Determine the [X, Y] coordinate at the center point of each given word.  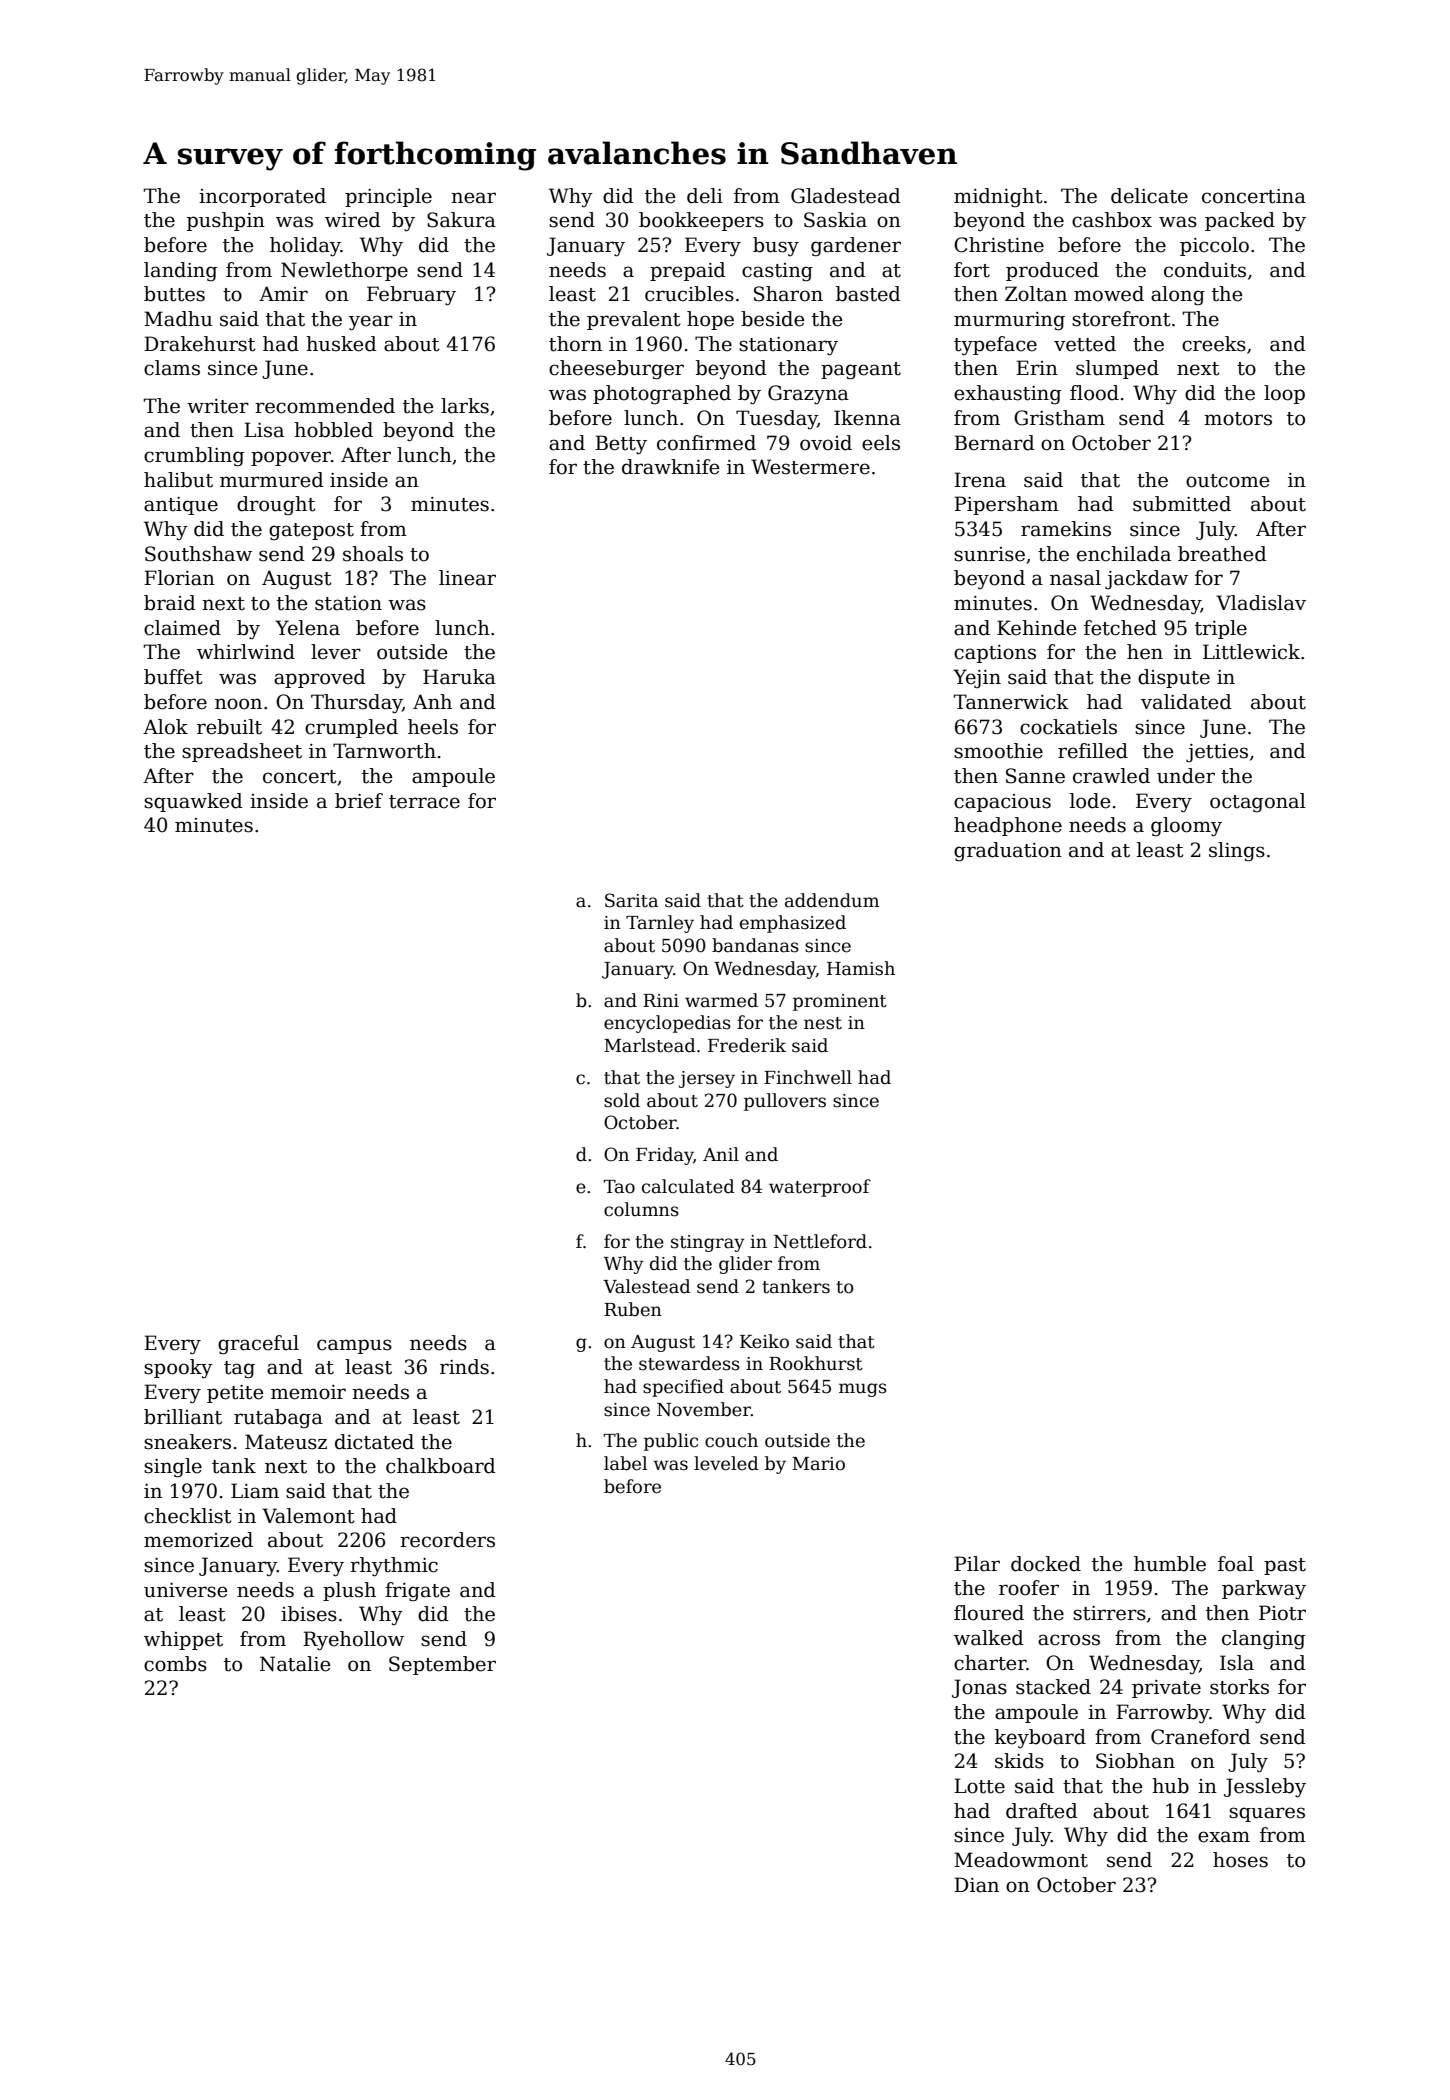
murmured [272, 480]
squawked [193, 802]
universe [185, 1590]
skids [1019, 1761]
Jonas [979, 1688]
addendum [832, 900]
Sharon [788, 294]
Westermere [810, 467]
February [411, 296]
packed [1240, 221]
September [442, 1665]
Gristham [1059, 418]
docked [1046, 1564]
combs [175, 1664]
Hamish [861, 968]
